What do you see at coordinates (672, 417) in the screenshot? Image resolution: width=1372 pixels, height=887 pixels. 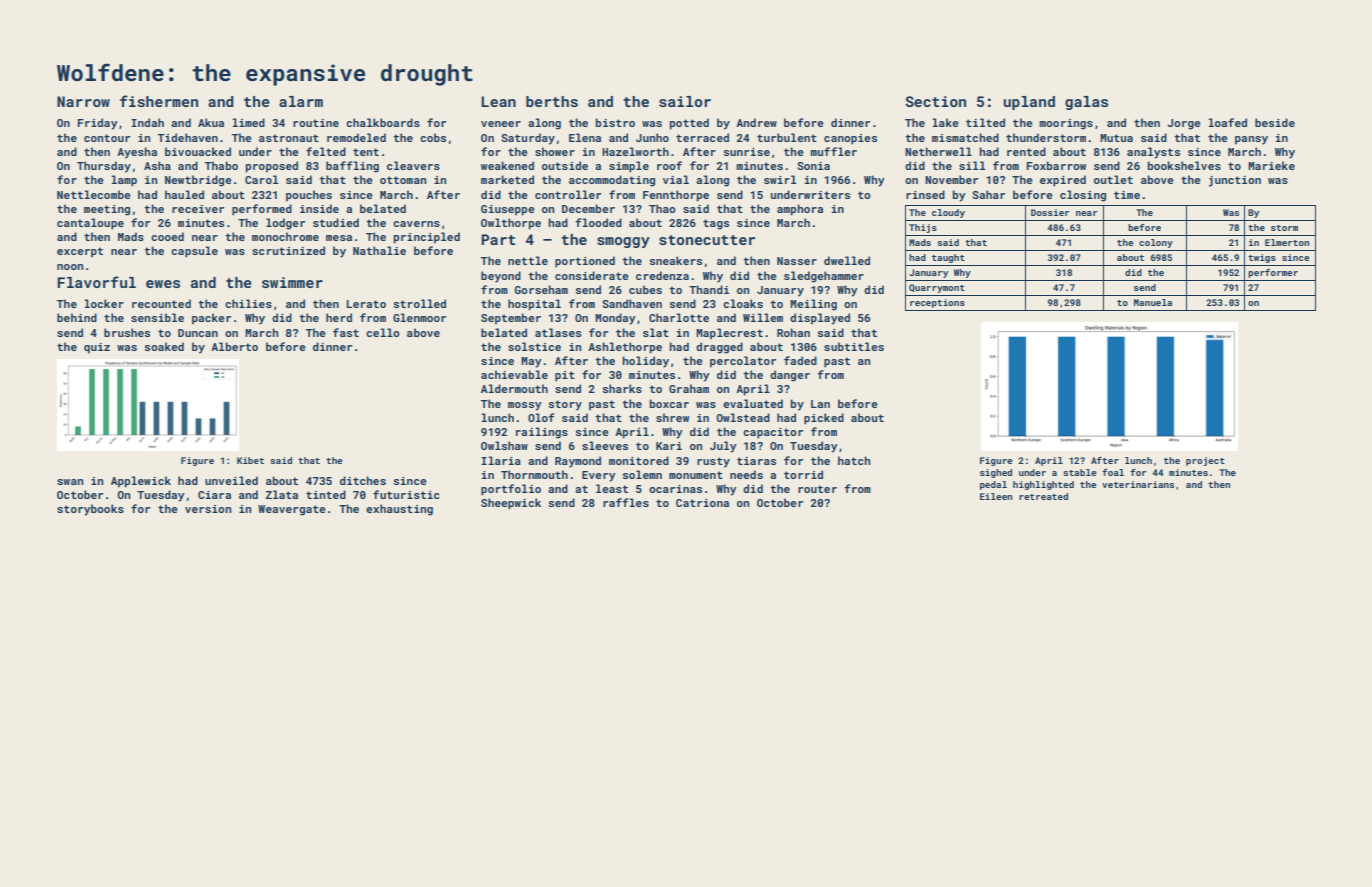 I see `shrew` at bounding box center [672, 417].
